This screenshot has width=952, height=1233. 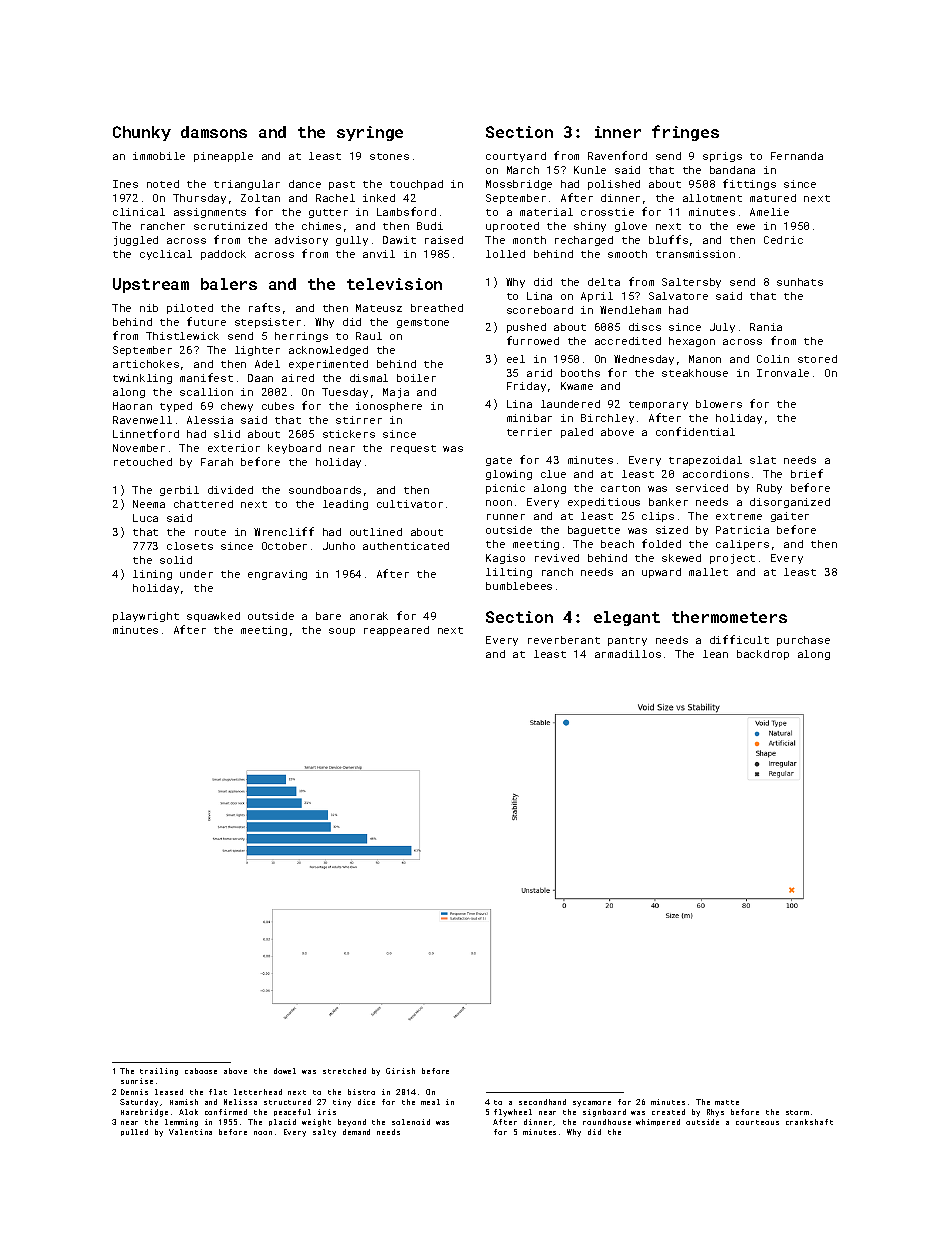 I want to click on Wrencliff, so click(x=284, y=531).
